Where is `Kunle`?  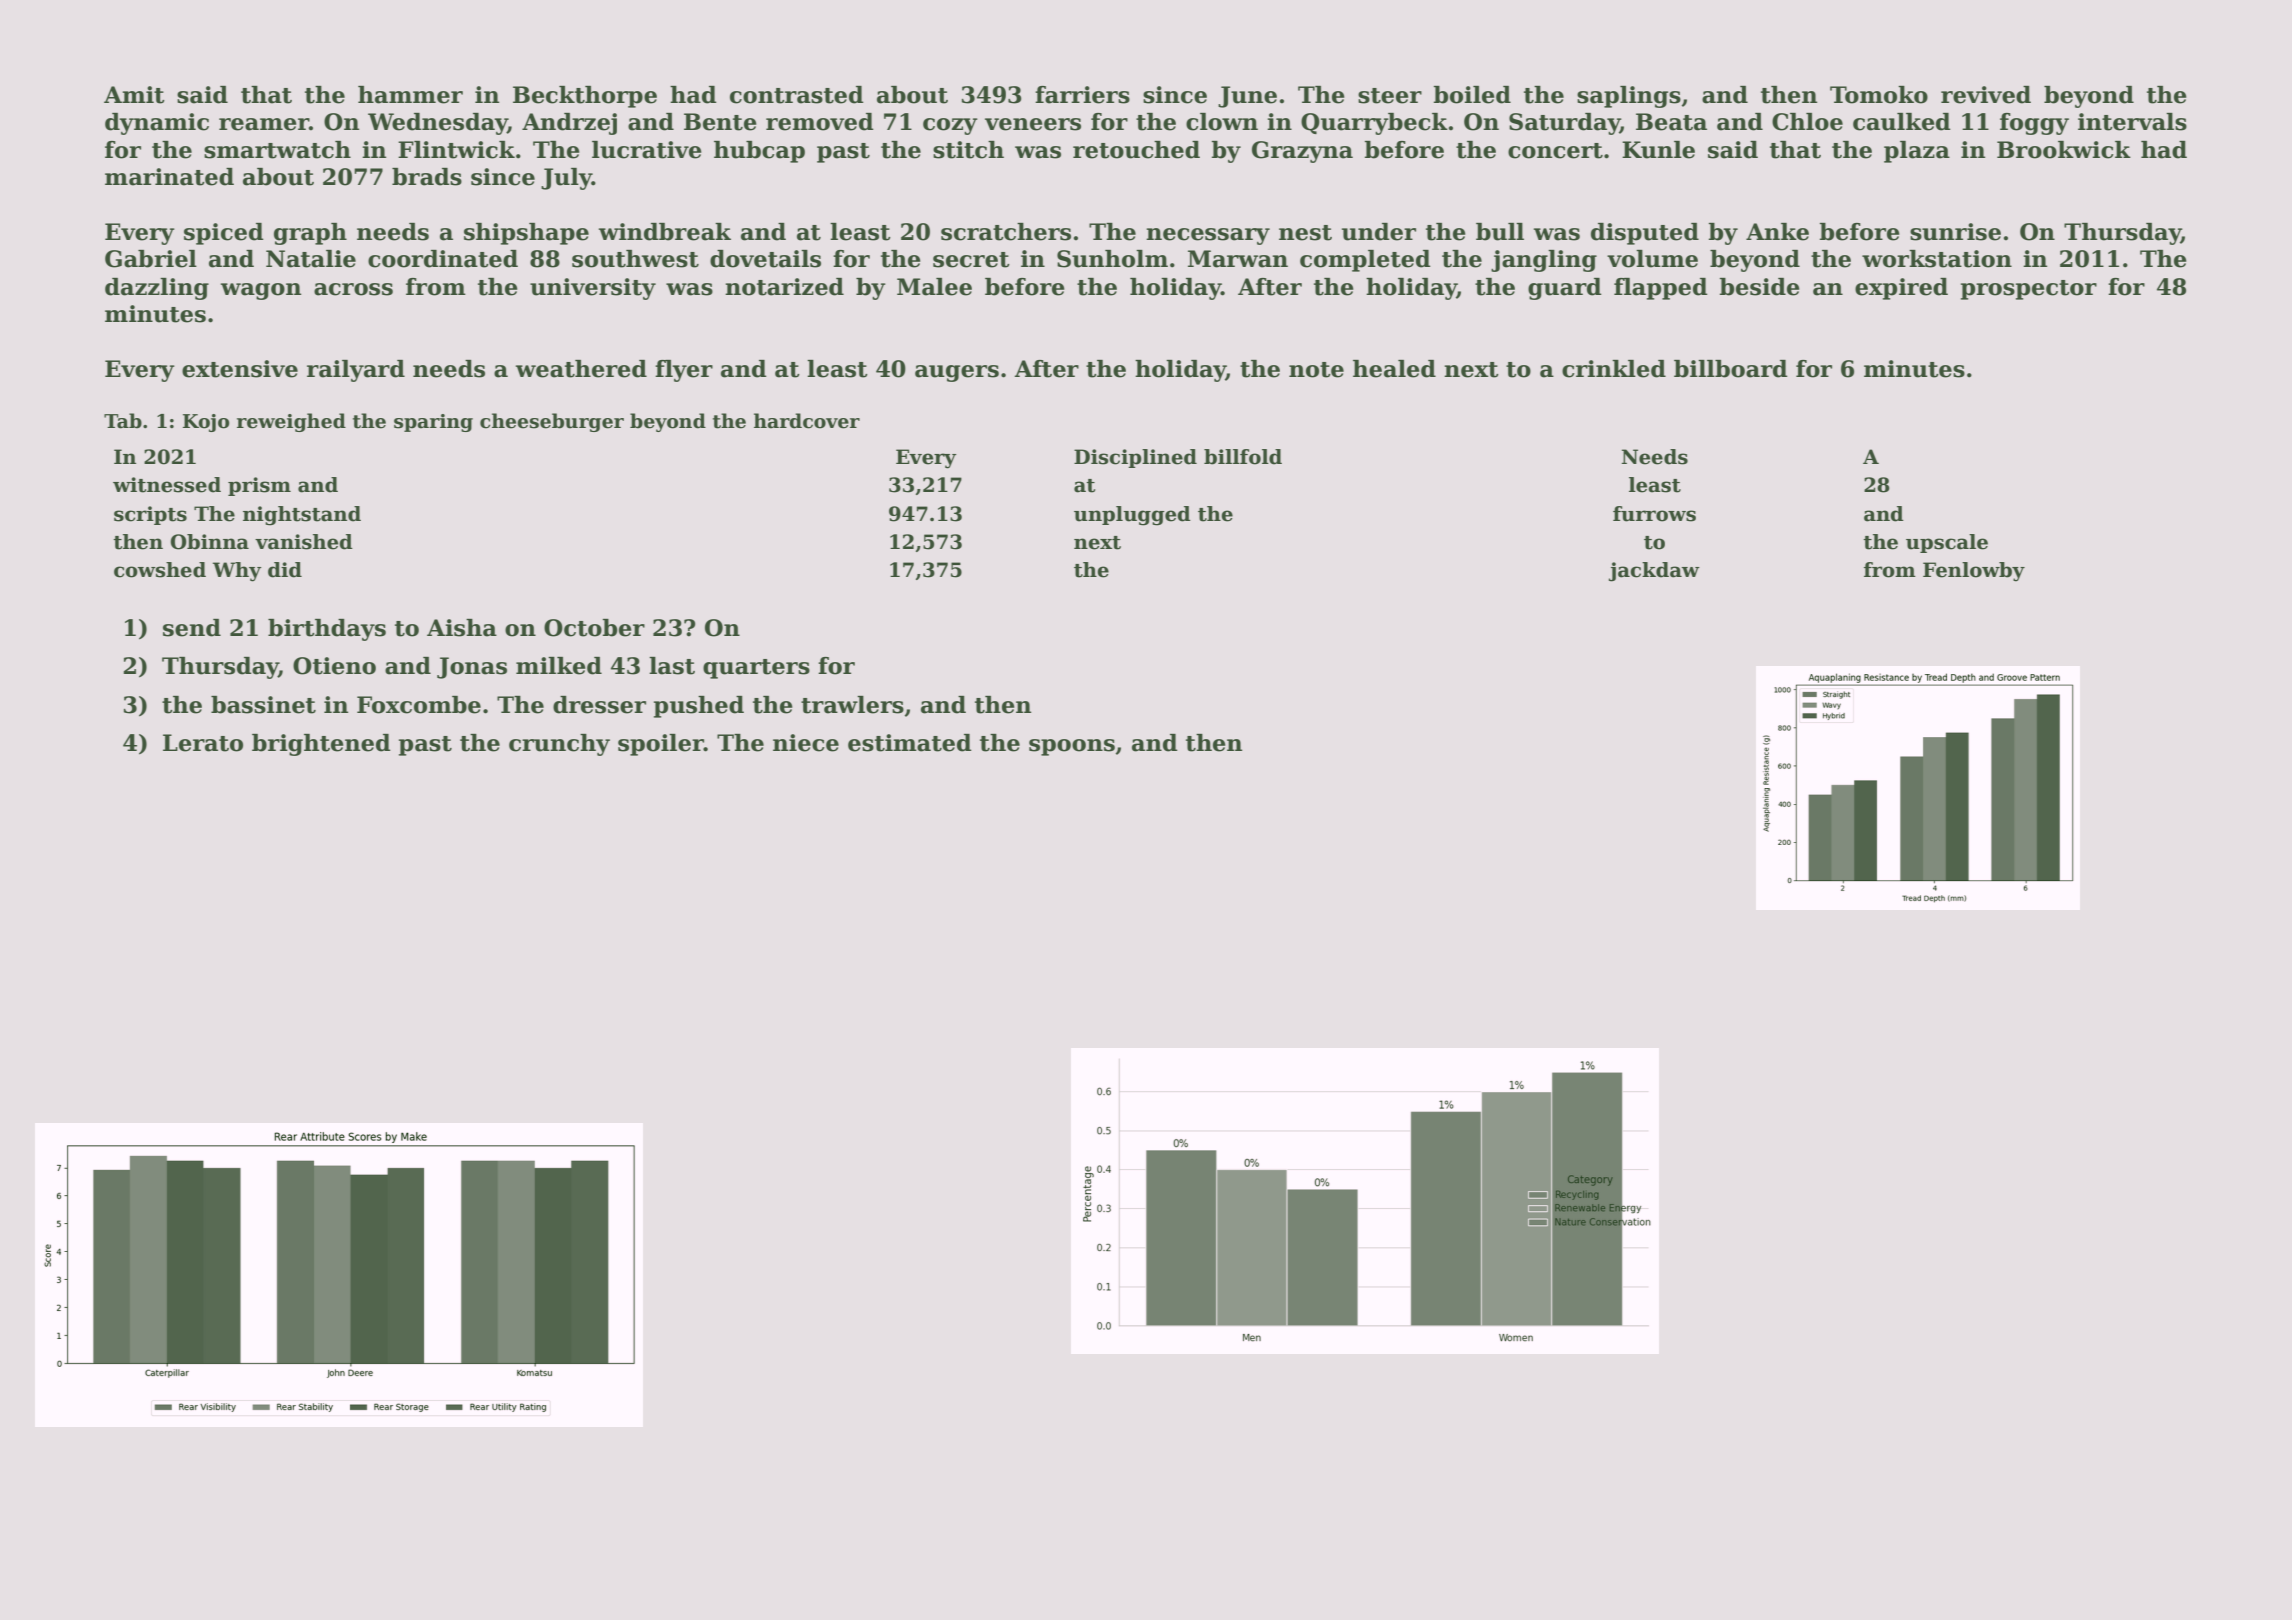
Kunle is located at coordinates (1658, 150).
